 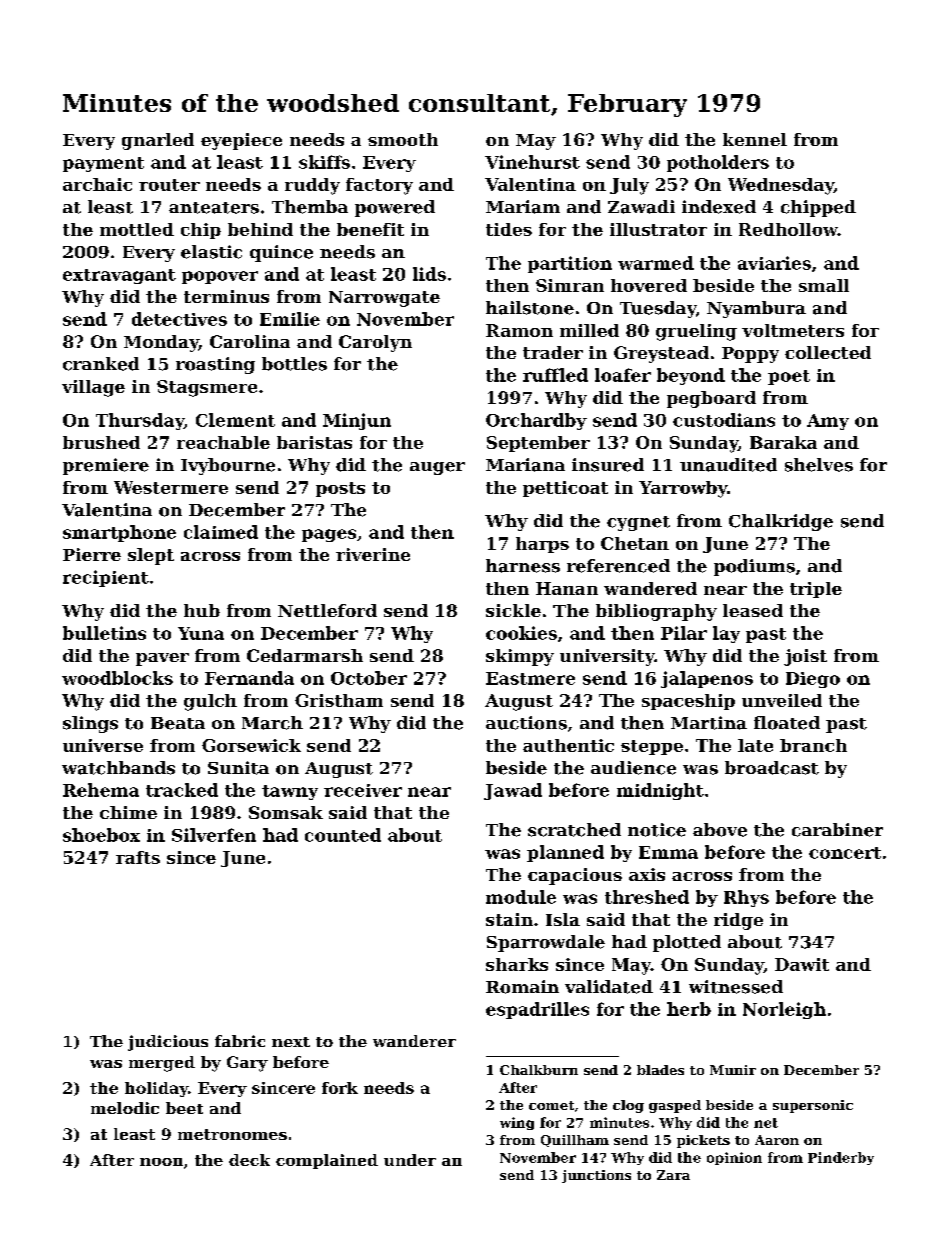 What do you see at coordinates (802, 964) in the document?
I see `Dawit` at bounding box center [802, 964].
